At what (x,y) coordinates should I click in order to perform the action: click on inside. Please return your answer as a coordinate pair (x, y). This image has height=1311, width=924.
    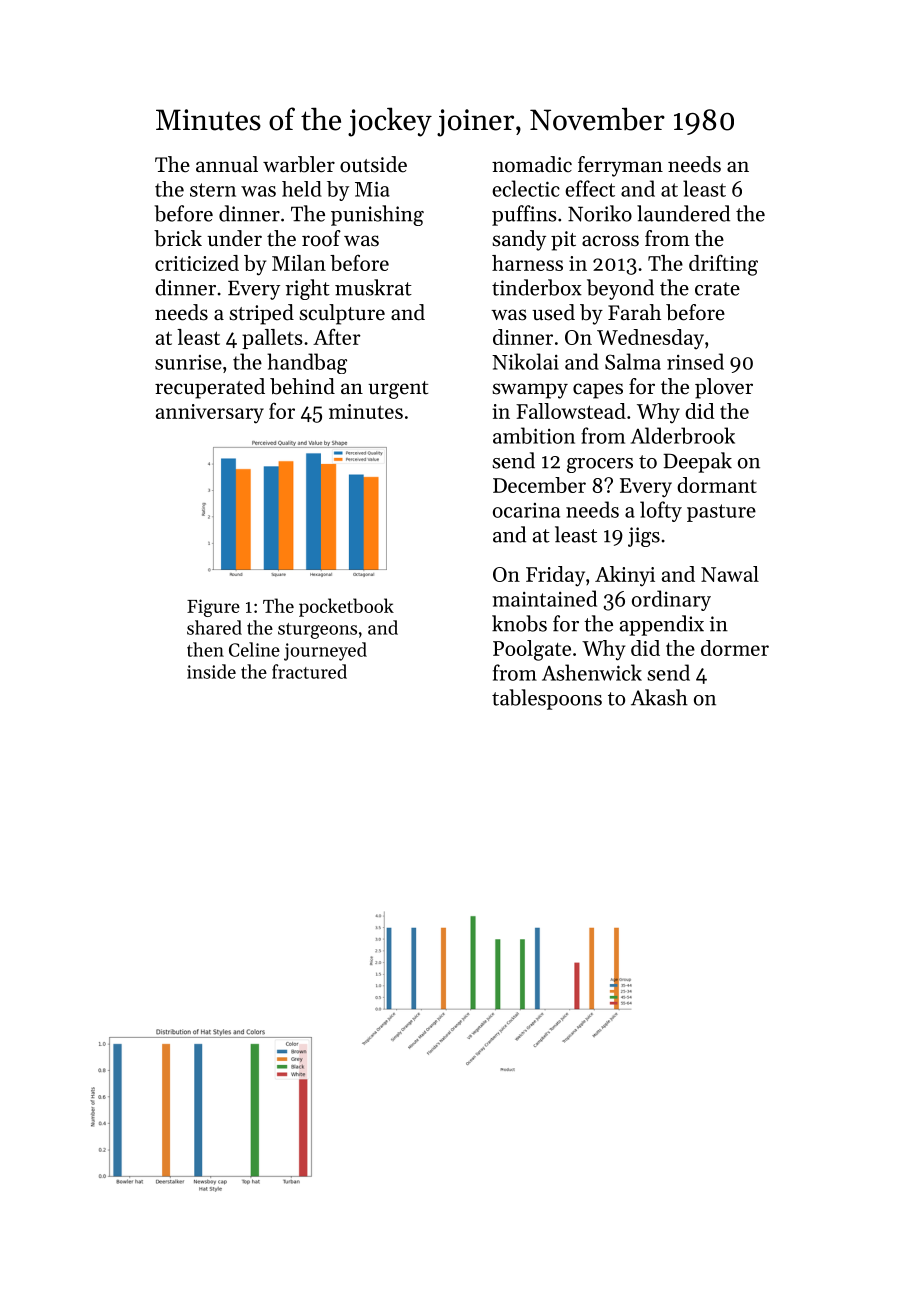
    Looking at the image, I should click on (211, 671).
